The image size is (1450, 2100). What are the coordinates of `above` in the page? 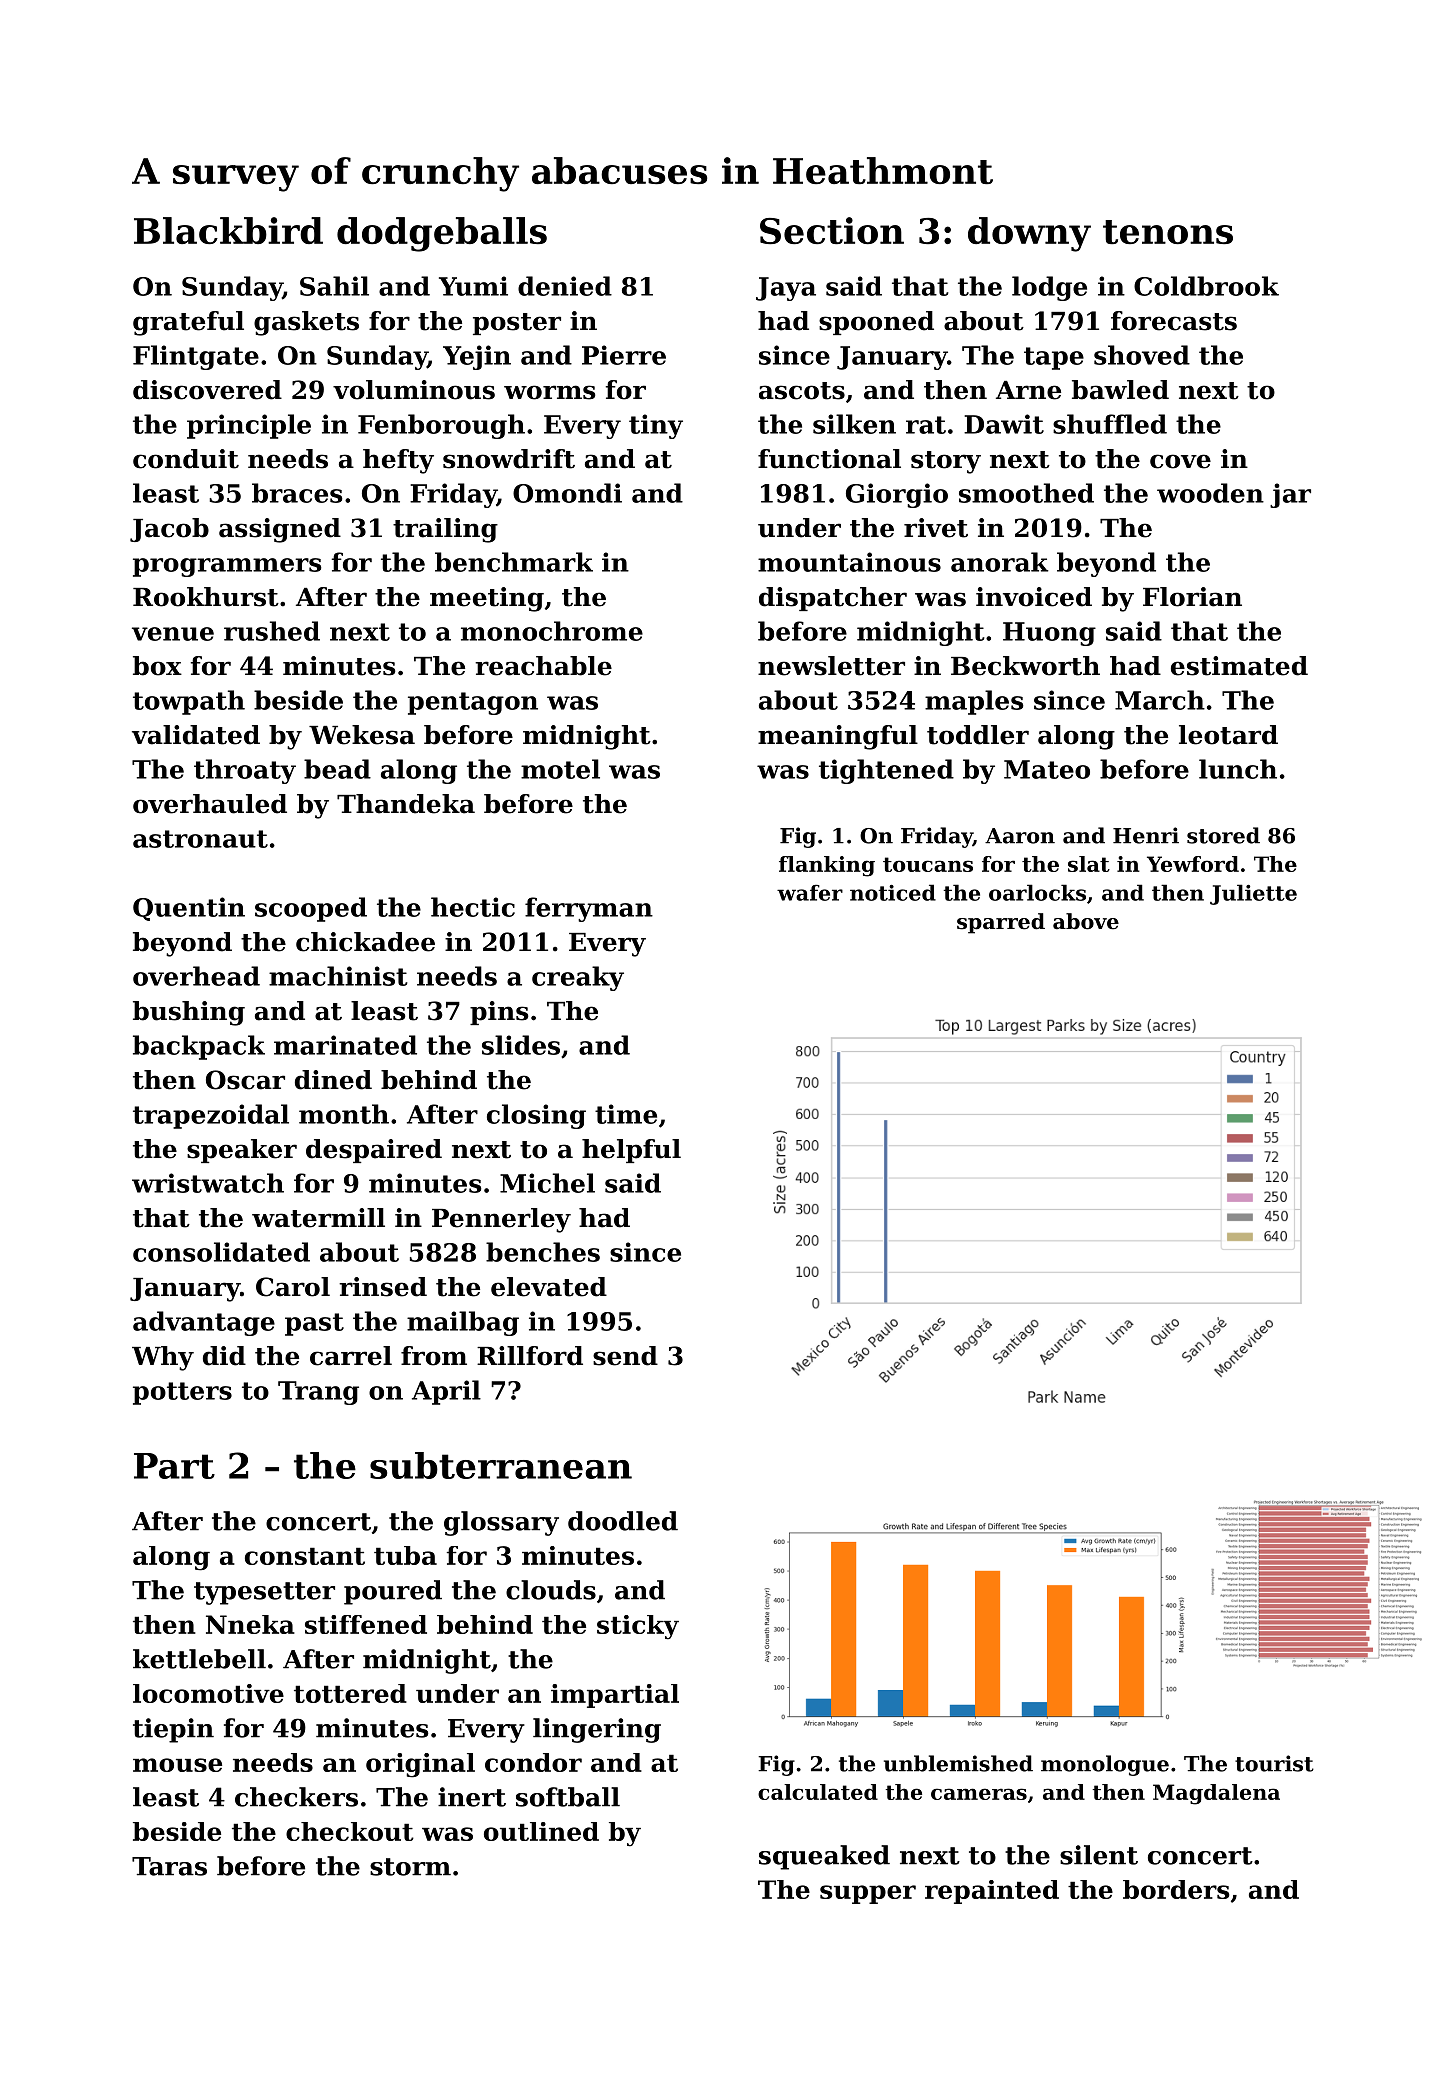 It's located at (1086, 921).
